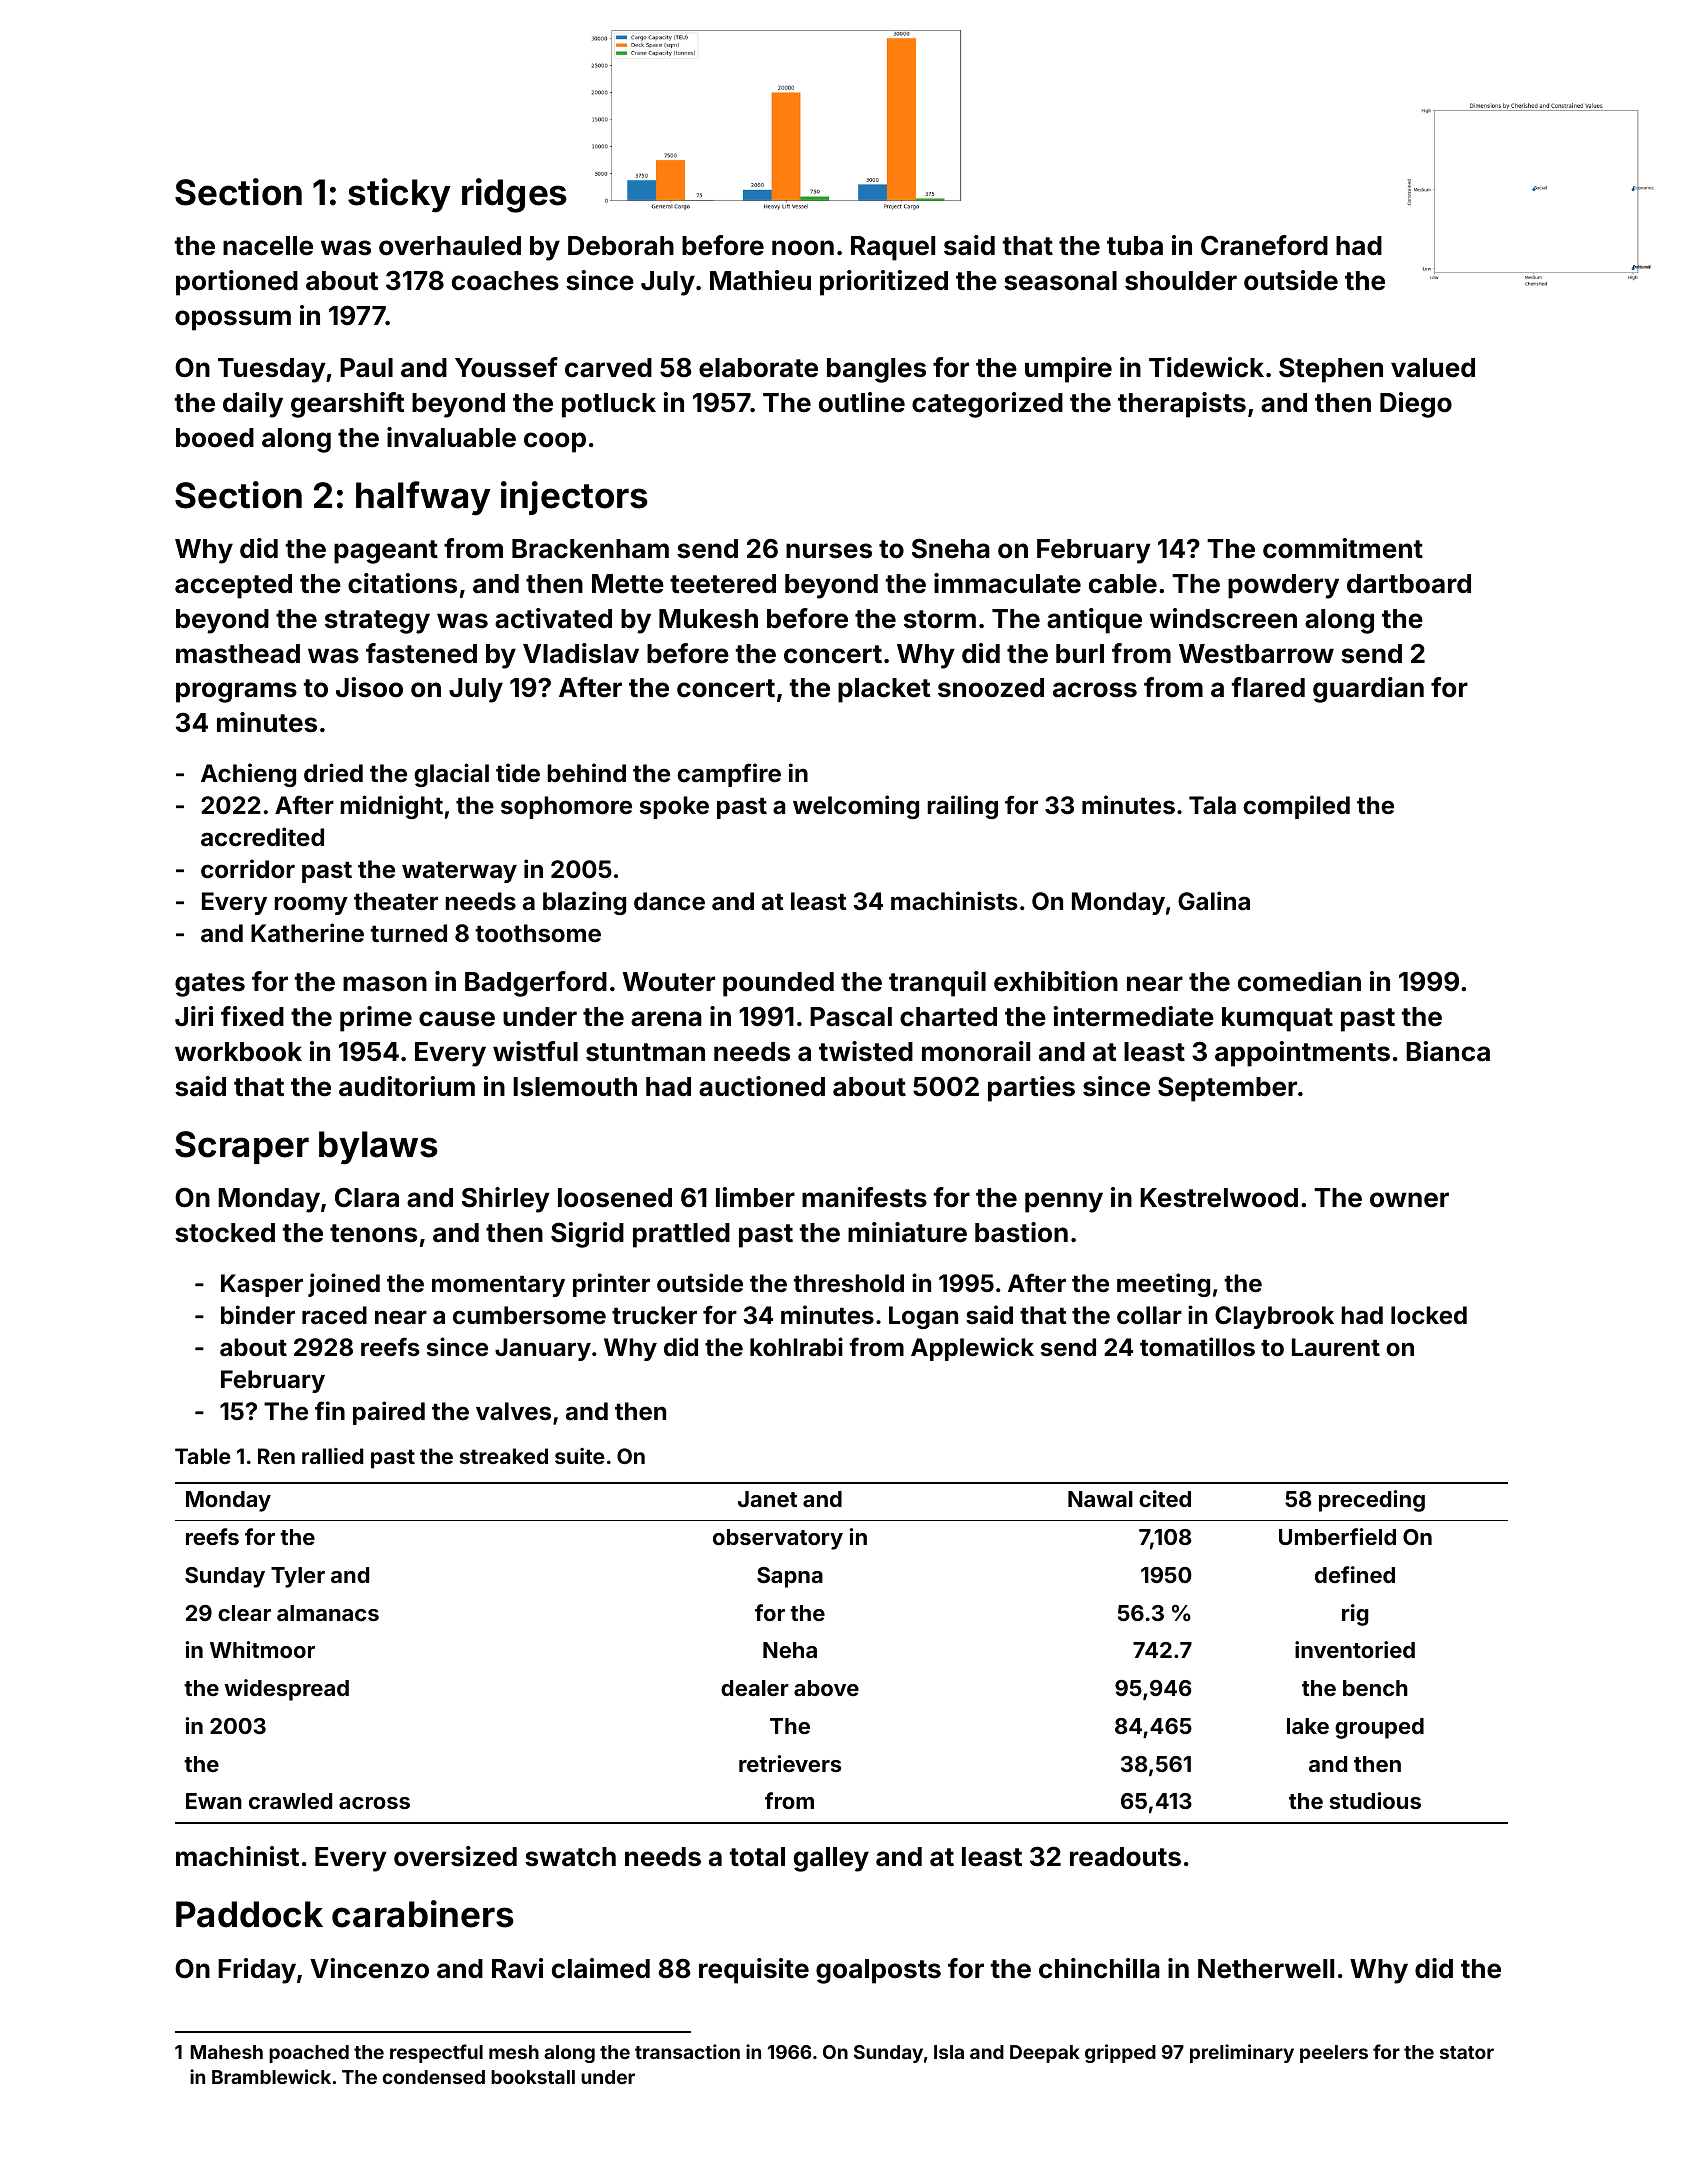 The width and height of the image is (1683, 2178). What do you see at coordinates (286, 1690) in the image?
I see `widespread` at bounding box center [286, 1690].
